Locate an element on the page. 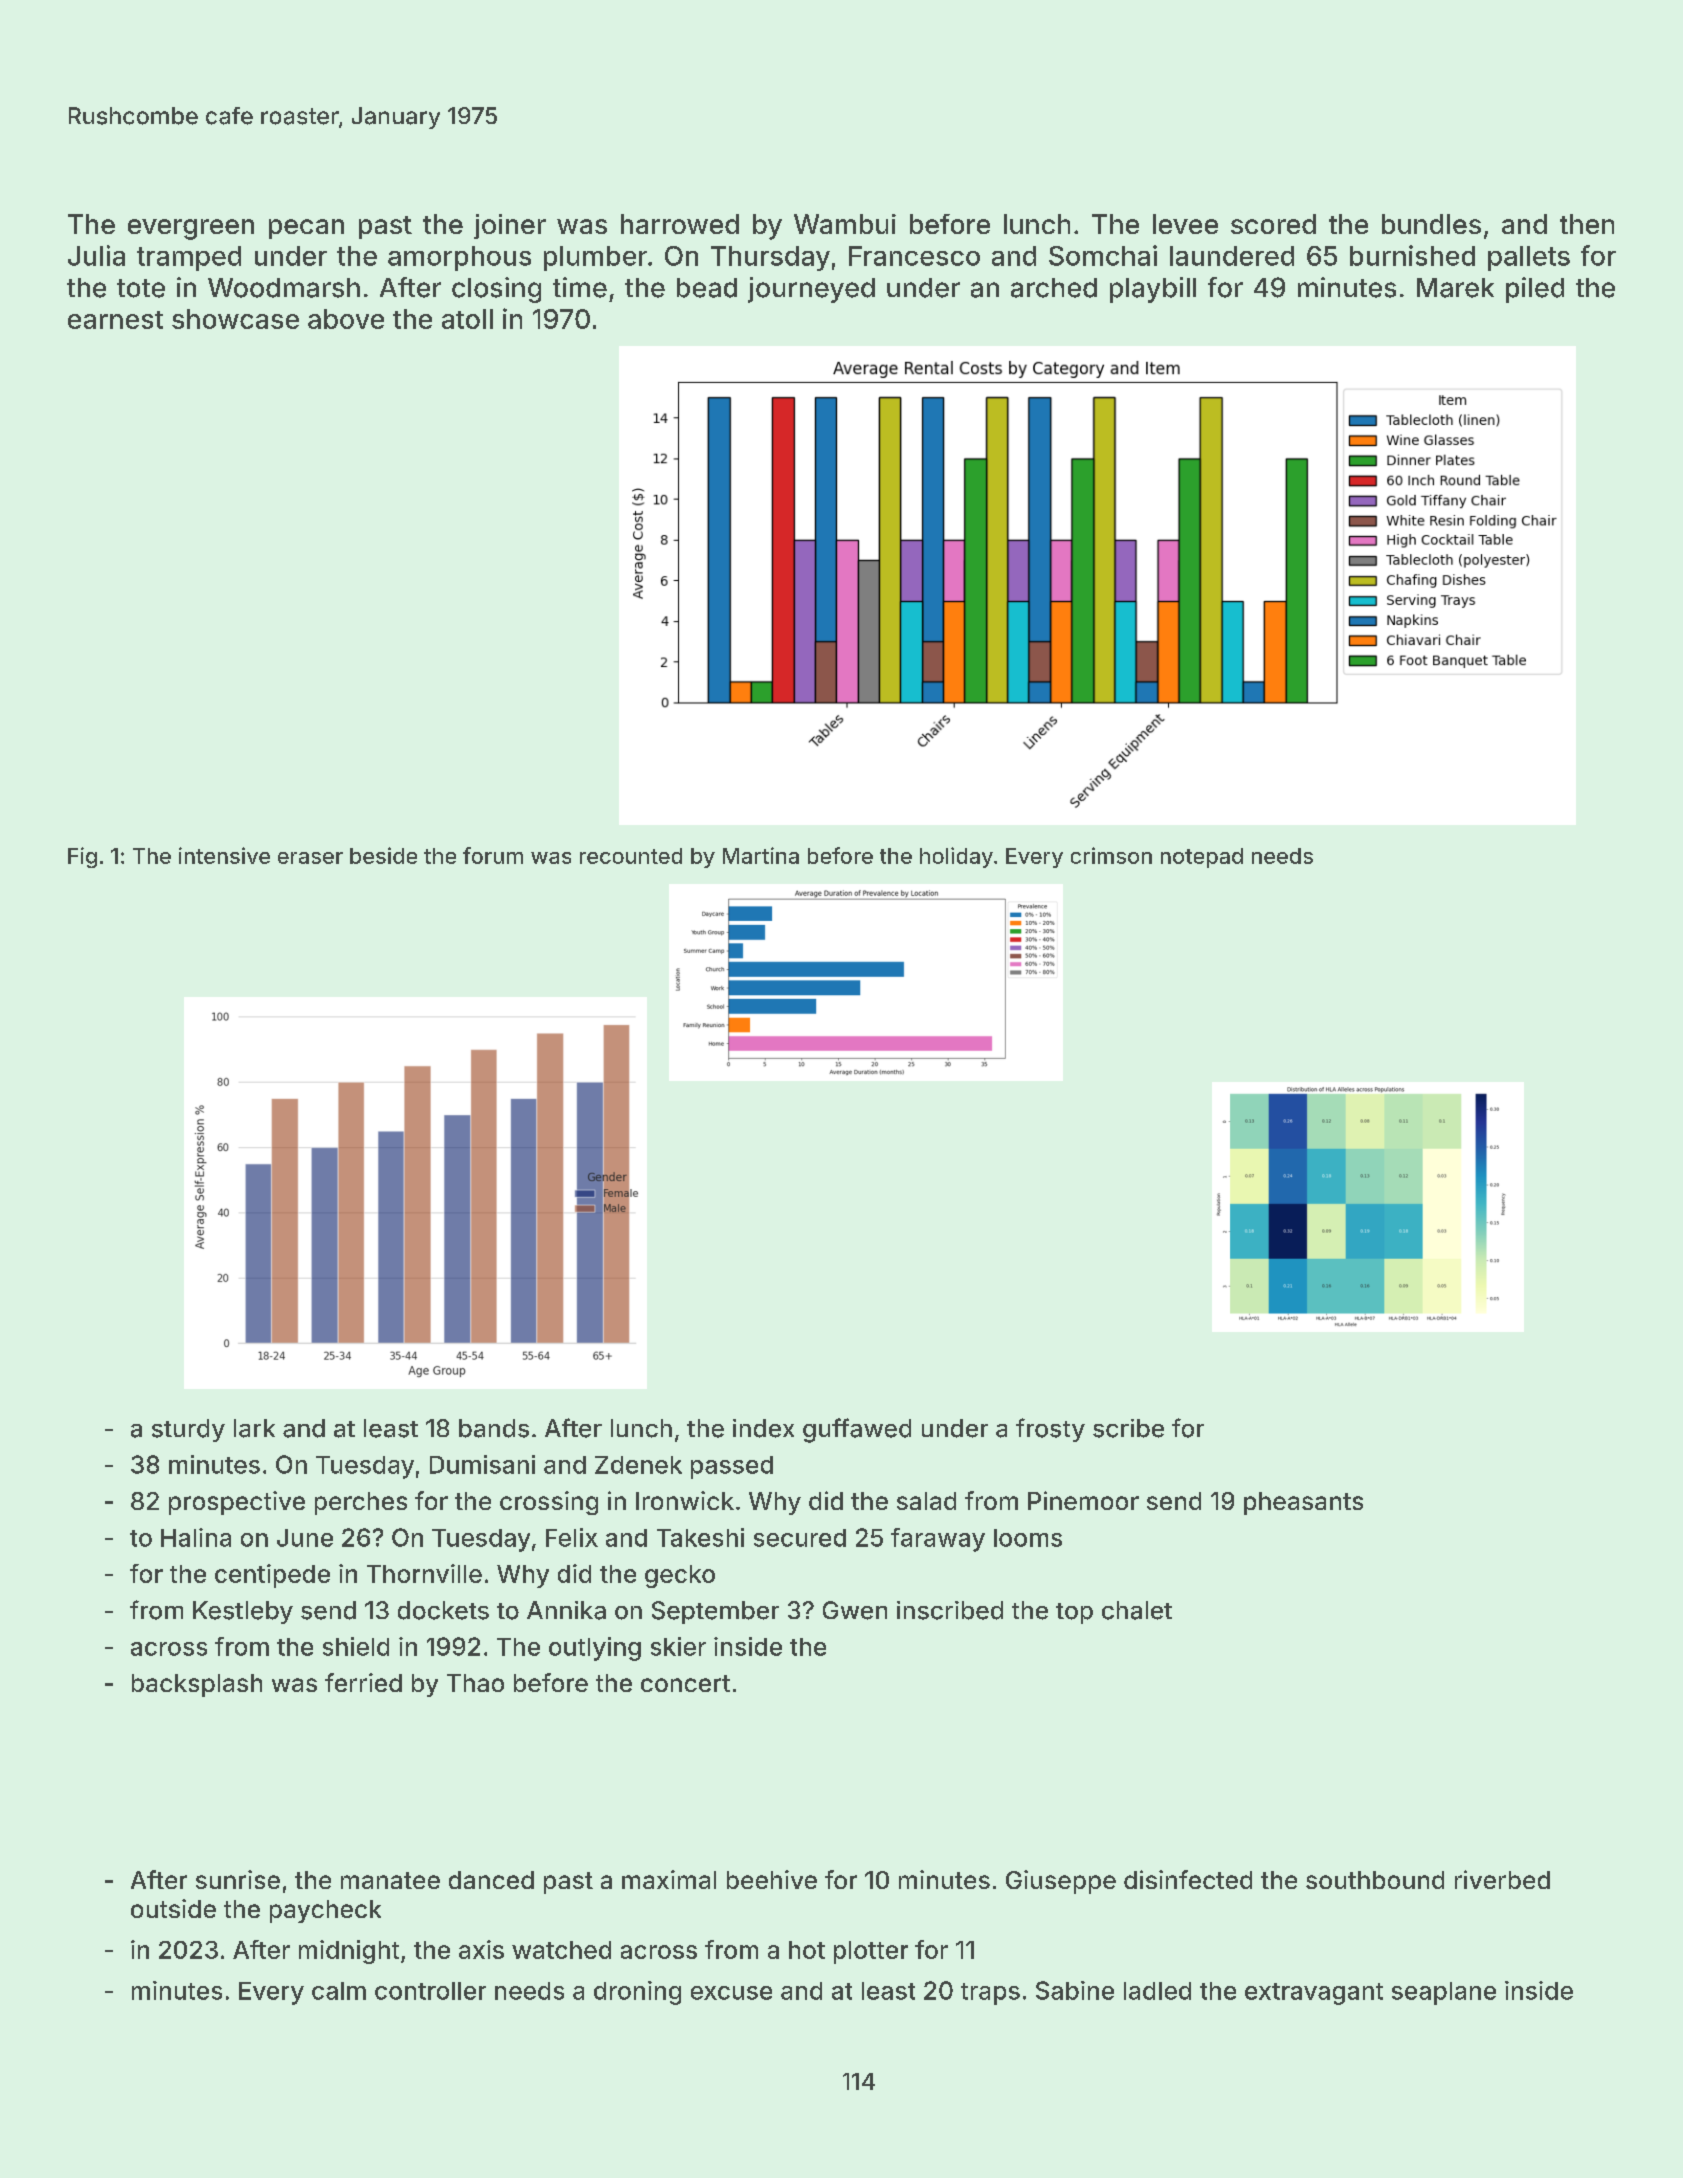 This image has width=1683, height=2178. outside is located at coordinates (173, 1908).
